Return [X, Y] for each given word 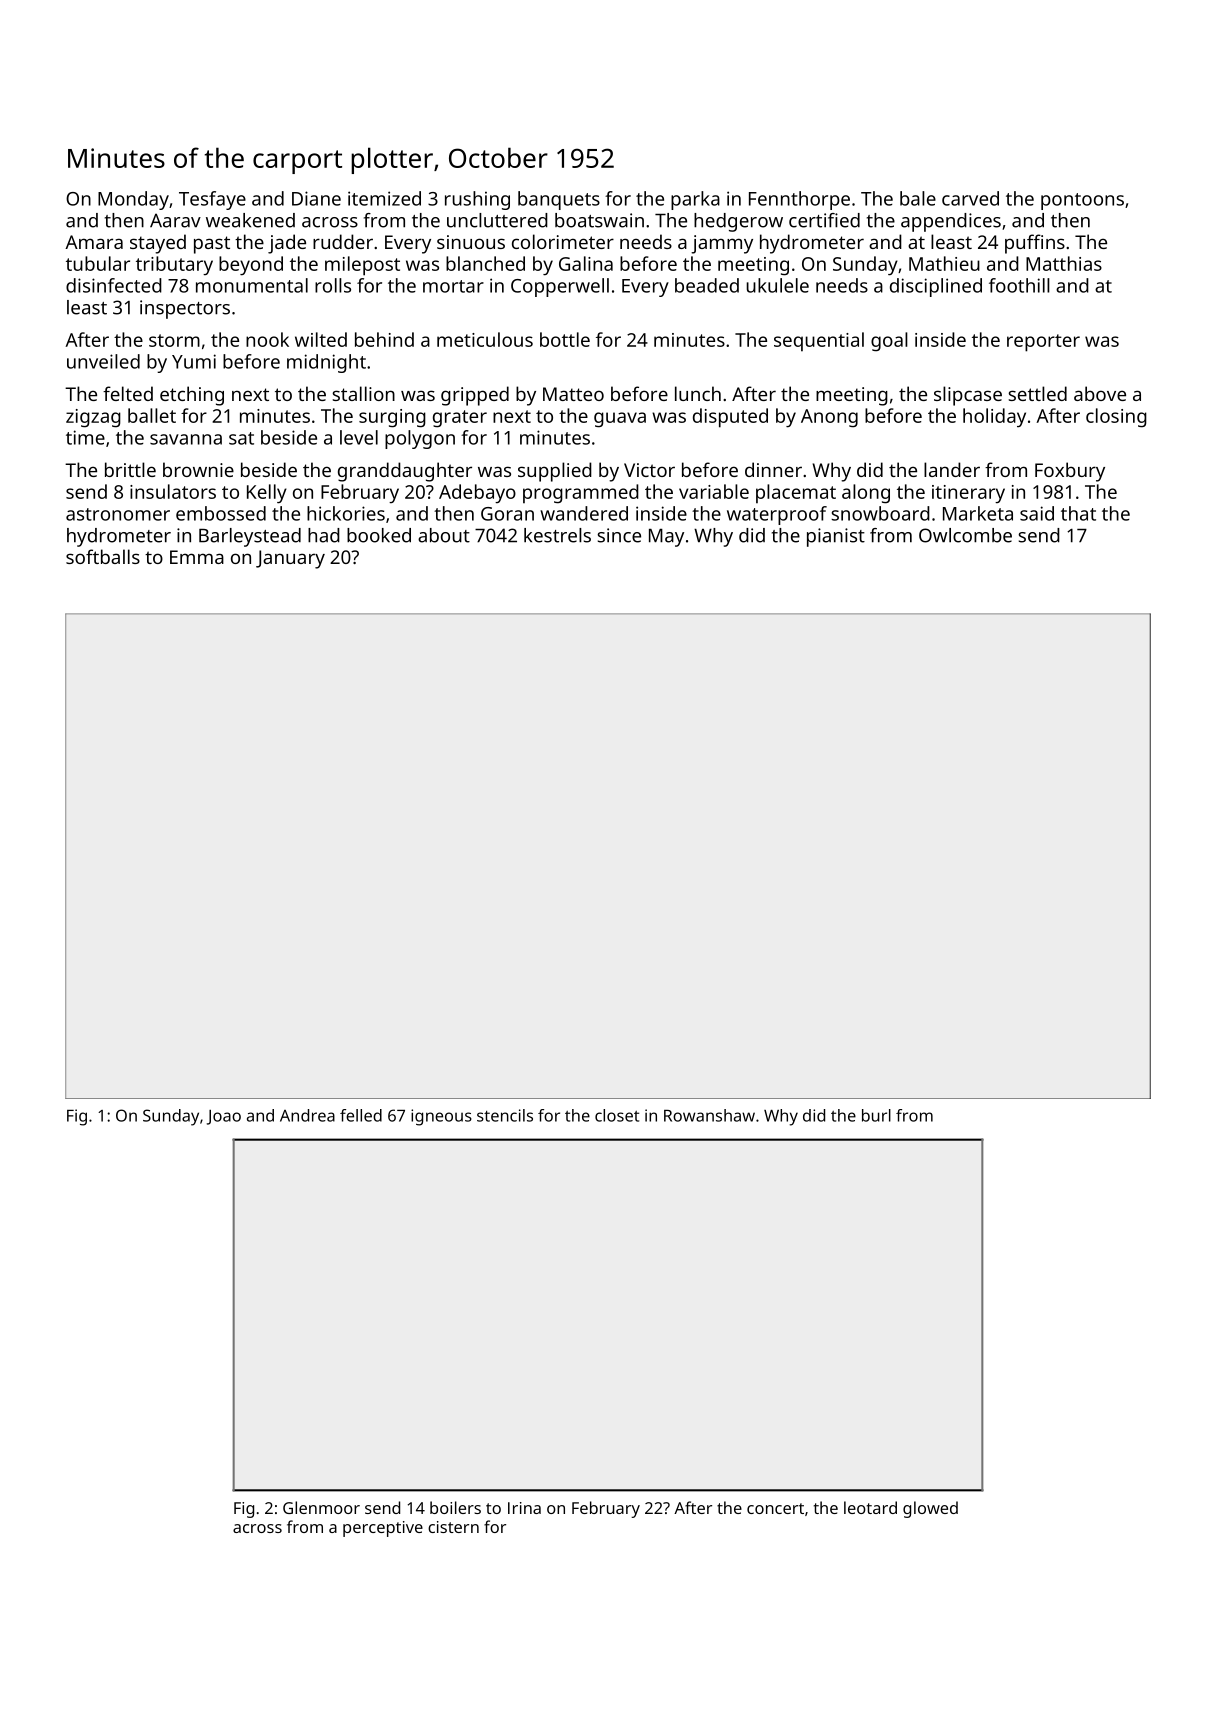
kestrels [557, 535]
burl [876, 1115]
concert [775, 1508]
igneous [441, 1117]
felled [361, 1115]
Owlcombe [965, 535]
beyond [251, 266]
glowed [930, 1509]
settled [1037, 393]
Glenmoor [321, 1507]
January [290, 559]
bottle [565, 339]
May [666, 538]
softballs [103, 556]
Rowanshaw [709, 1115]
